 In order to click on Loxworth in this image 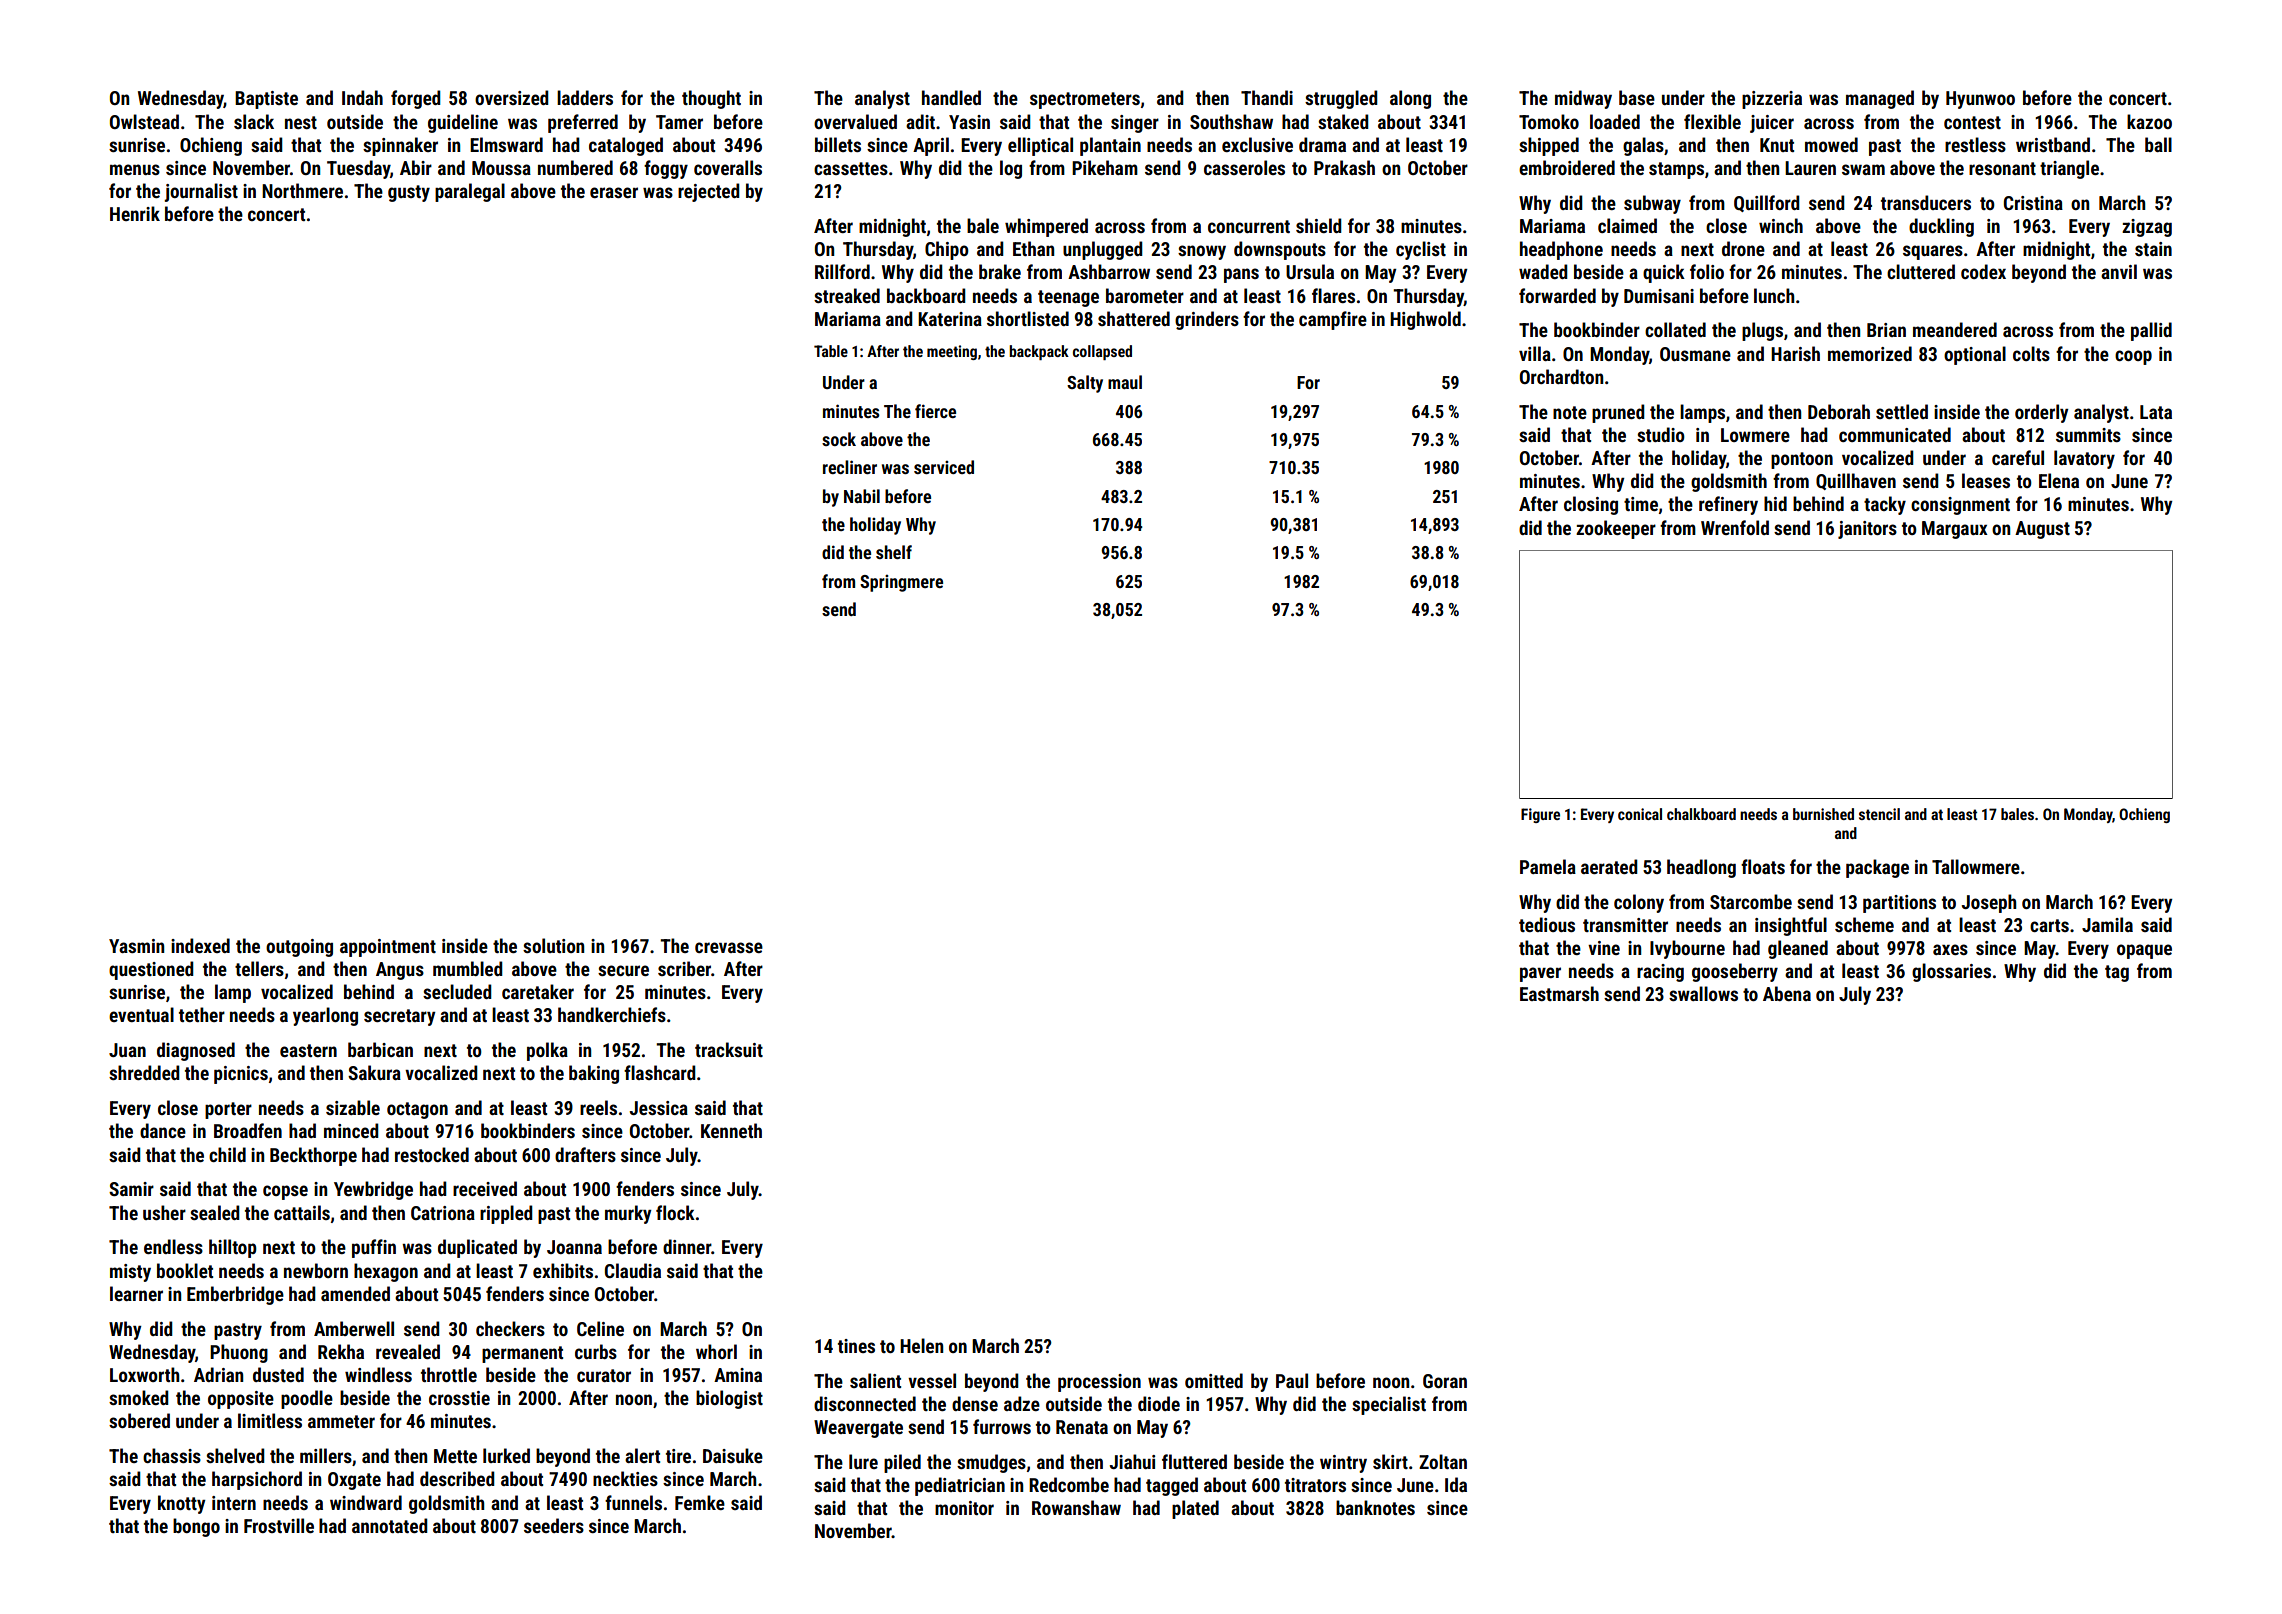, I will do `click(144, 1374)`.
